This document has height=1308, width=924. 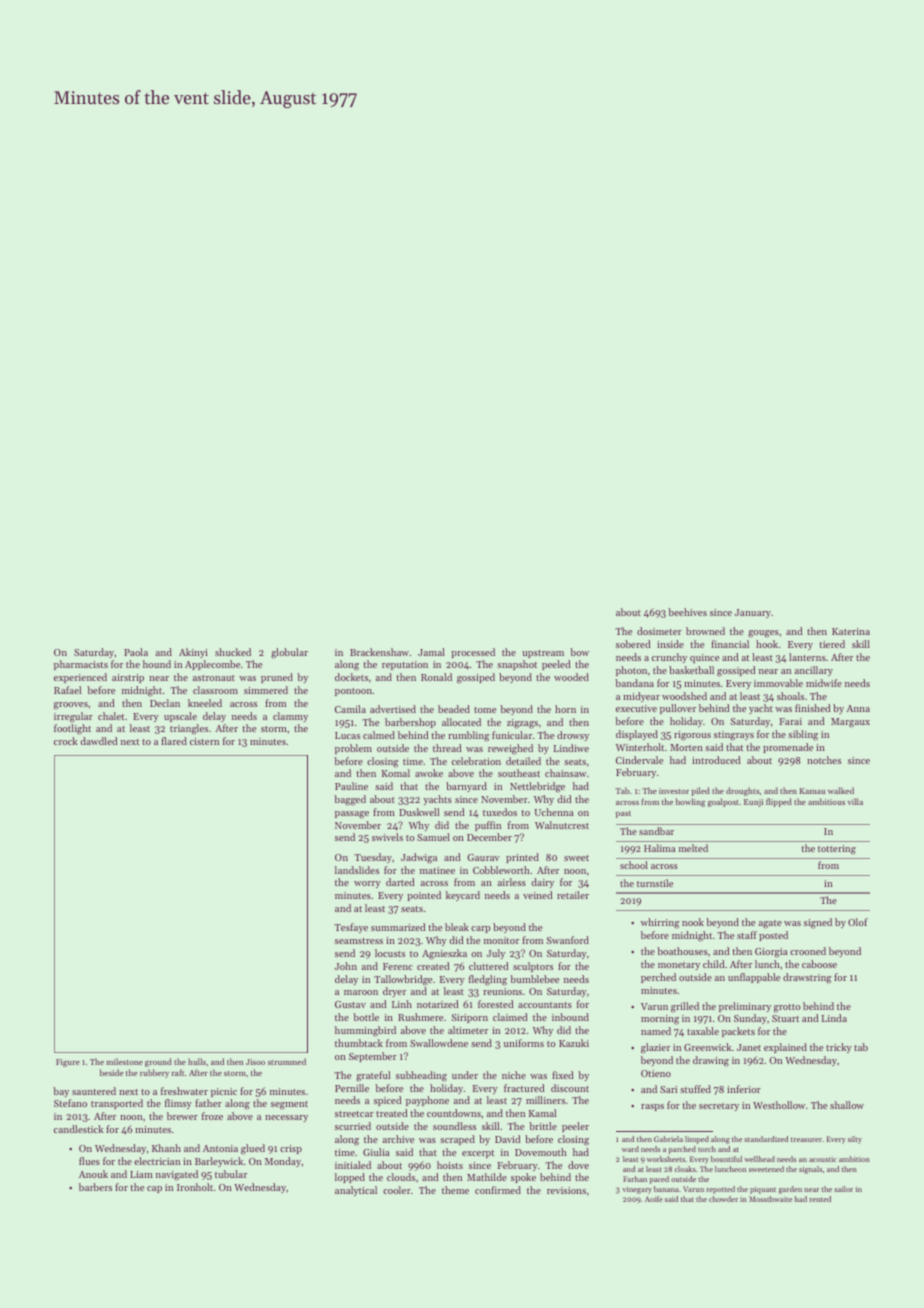 I want to click on Katerina, so click(x=851, y=631).
